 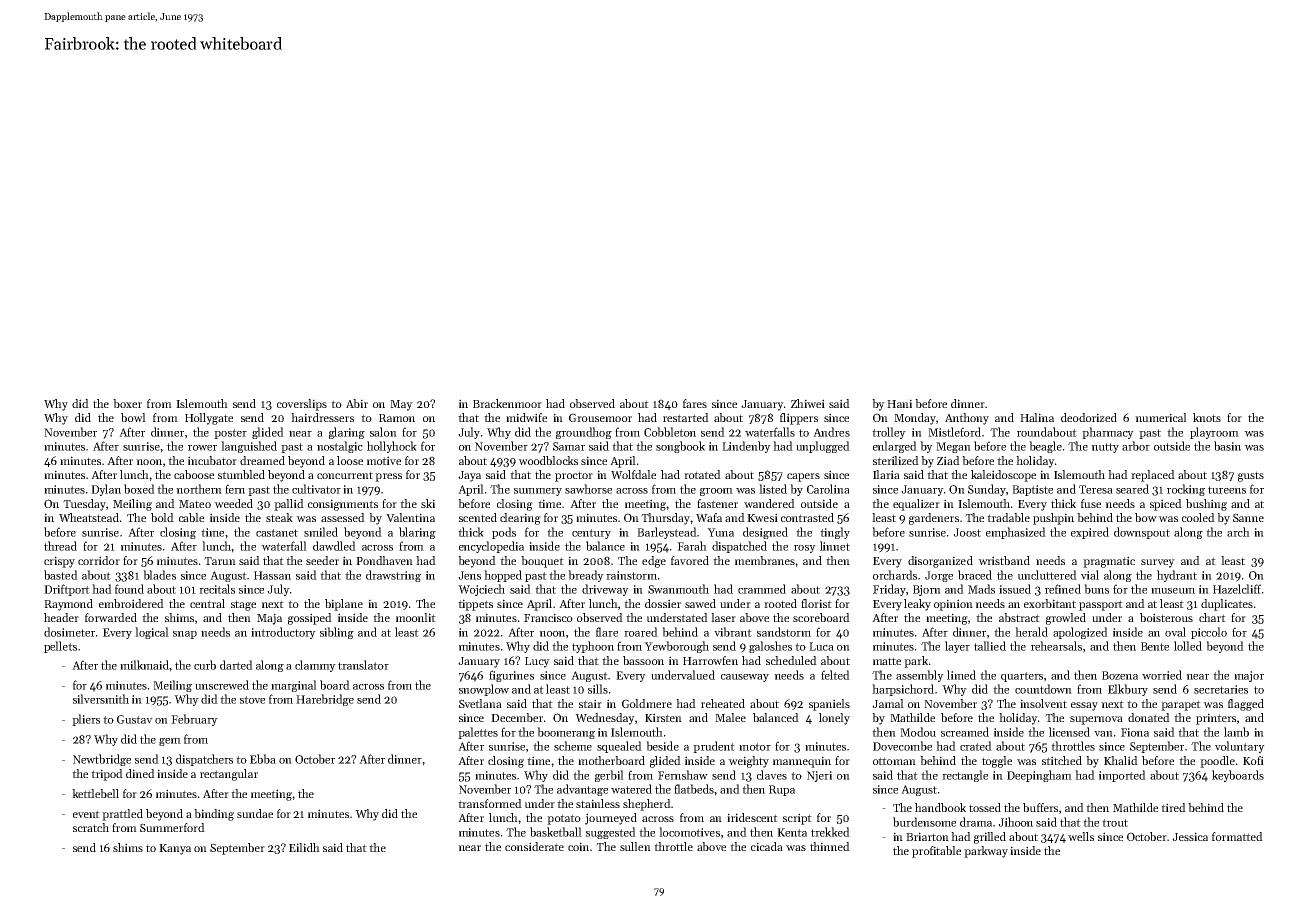 I want to click on flagged, so click(x=1246, y=705).
